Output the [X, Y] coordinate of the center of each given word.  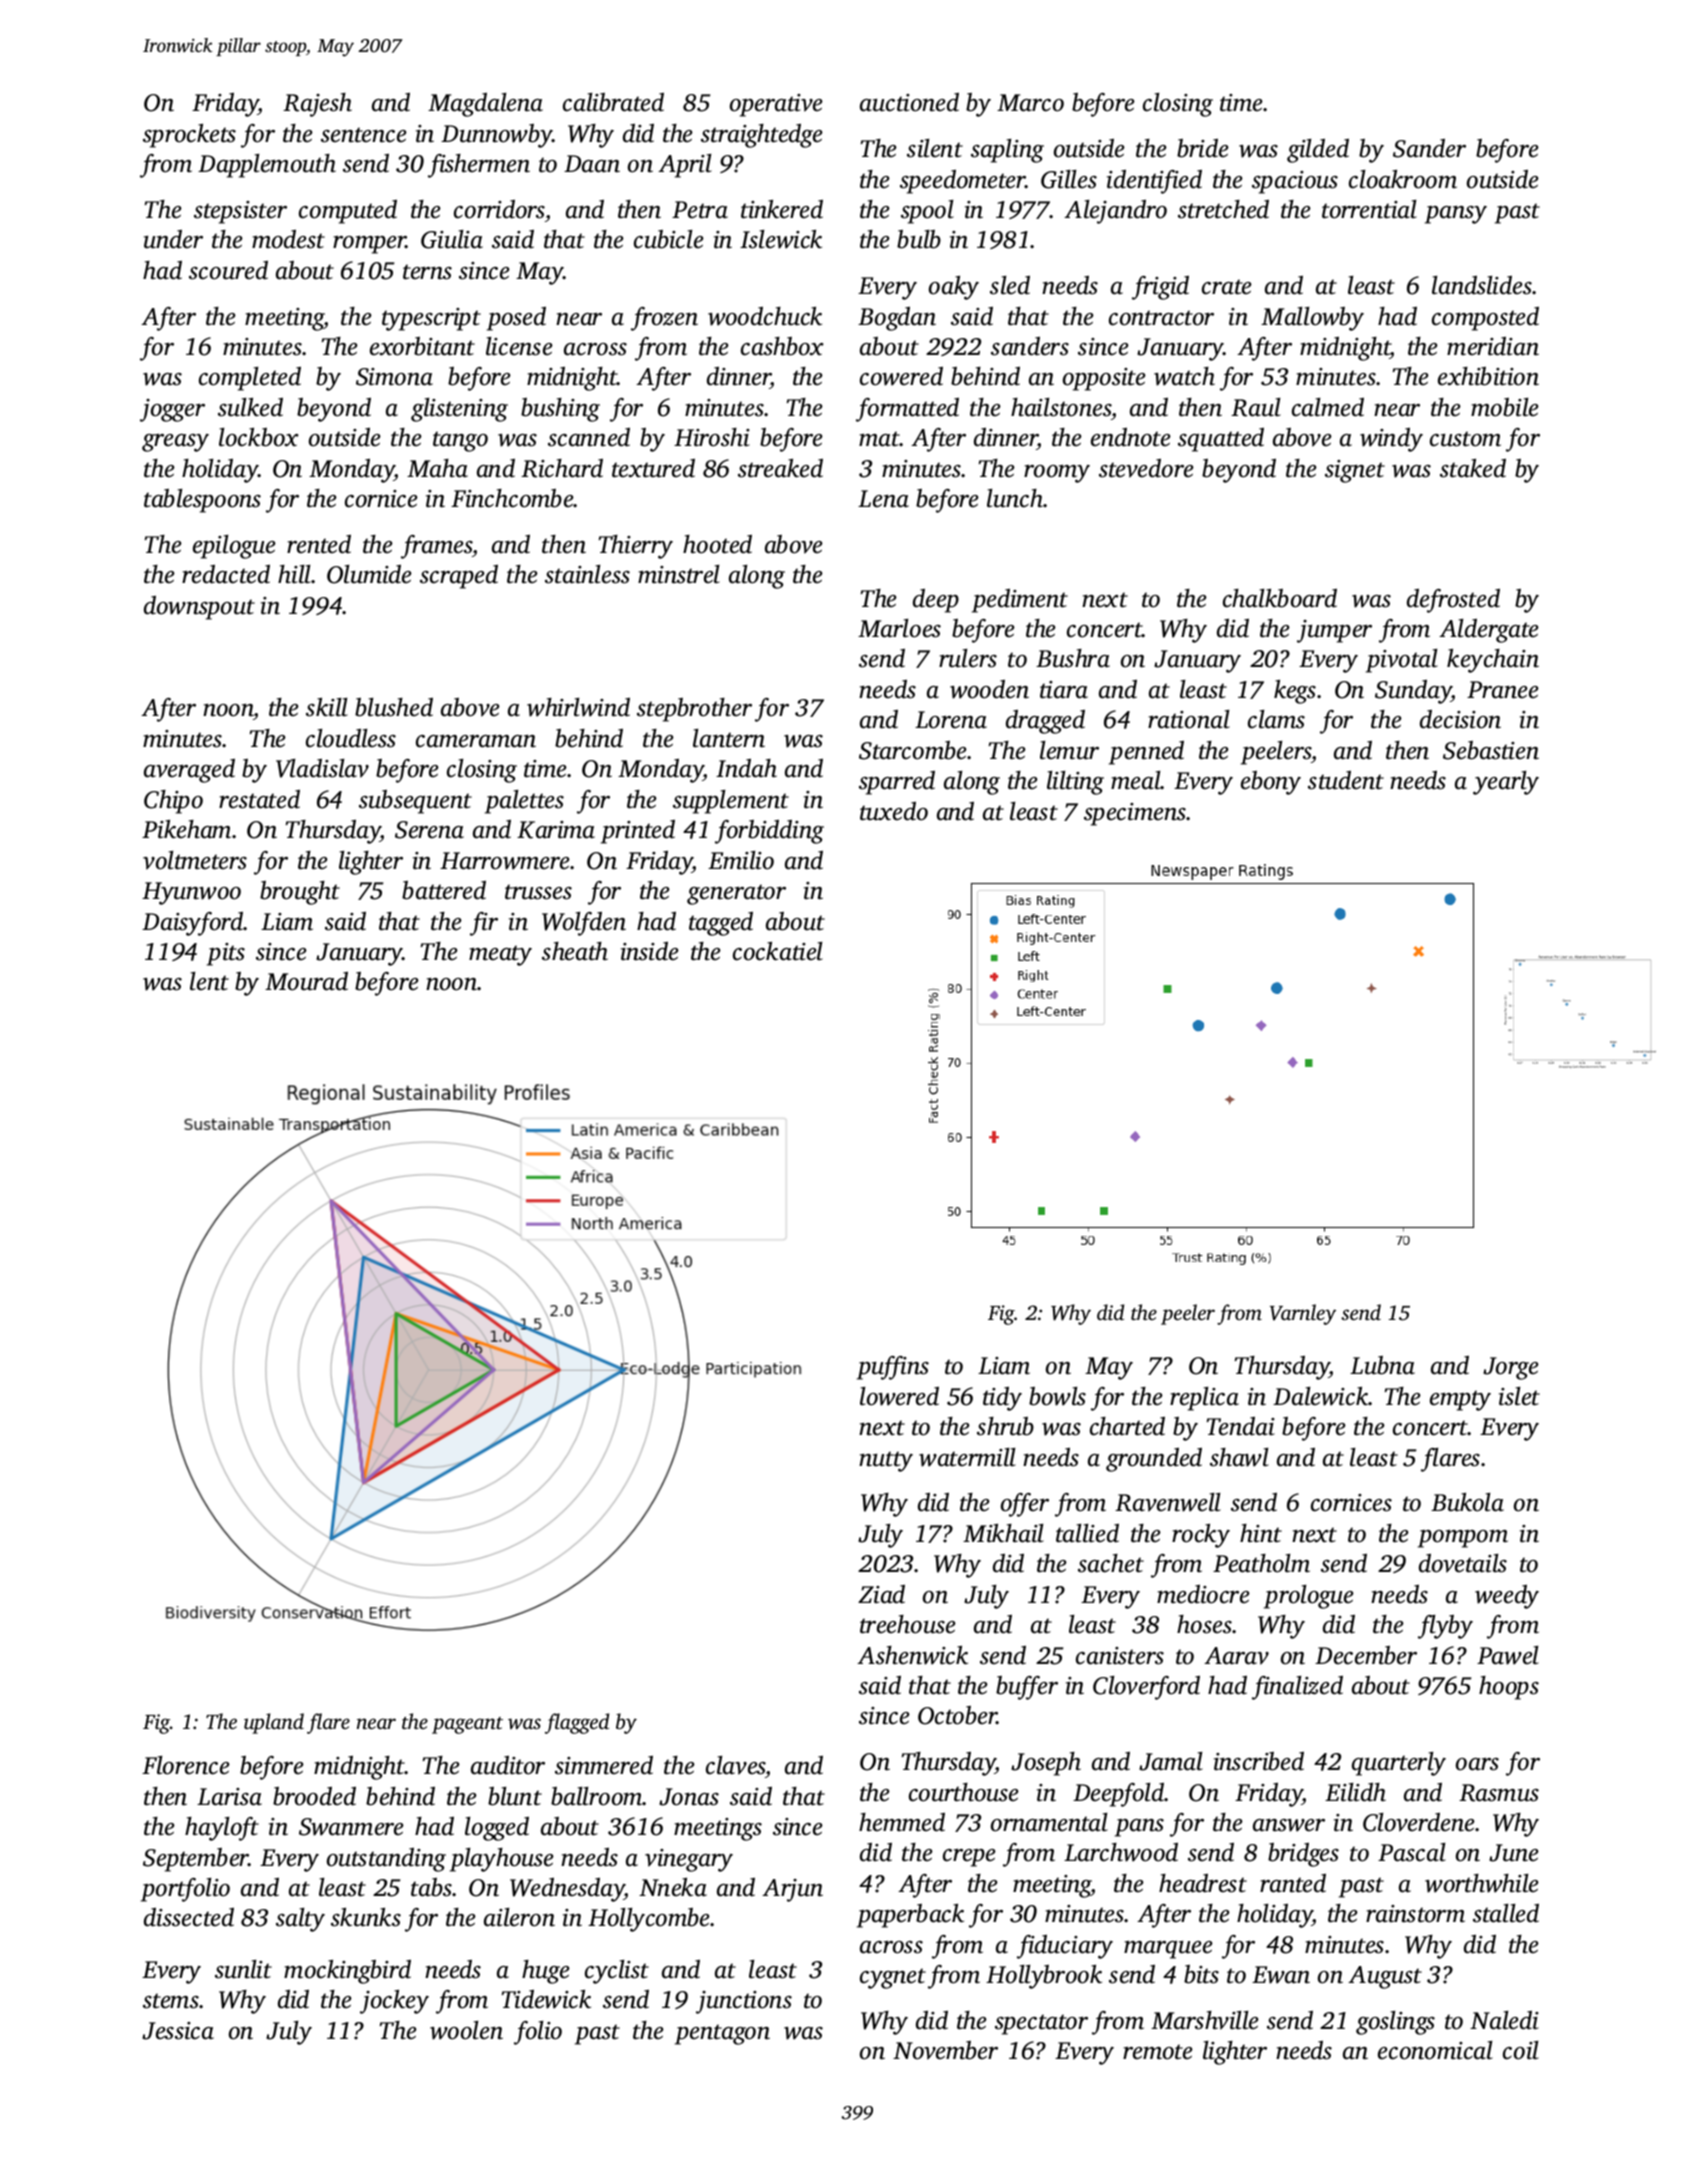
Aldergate [1489, 631]
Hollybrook [1044, 1977]
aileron [519, 1917]
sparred [897, 783]
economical [1435, 2050]
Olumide [369, 574]
